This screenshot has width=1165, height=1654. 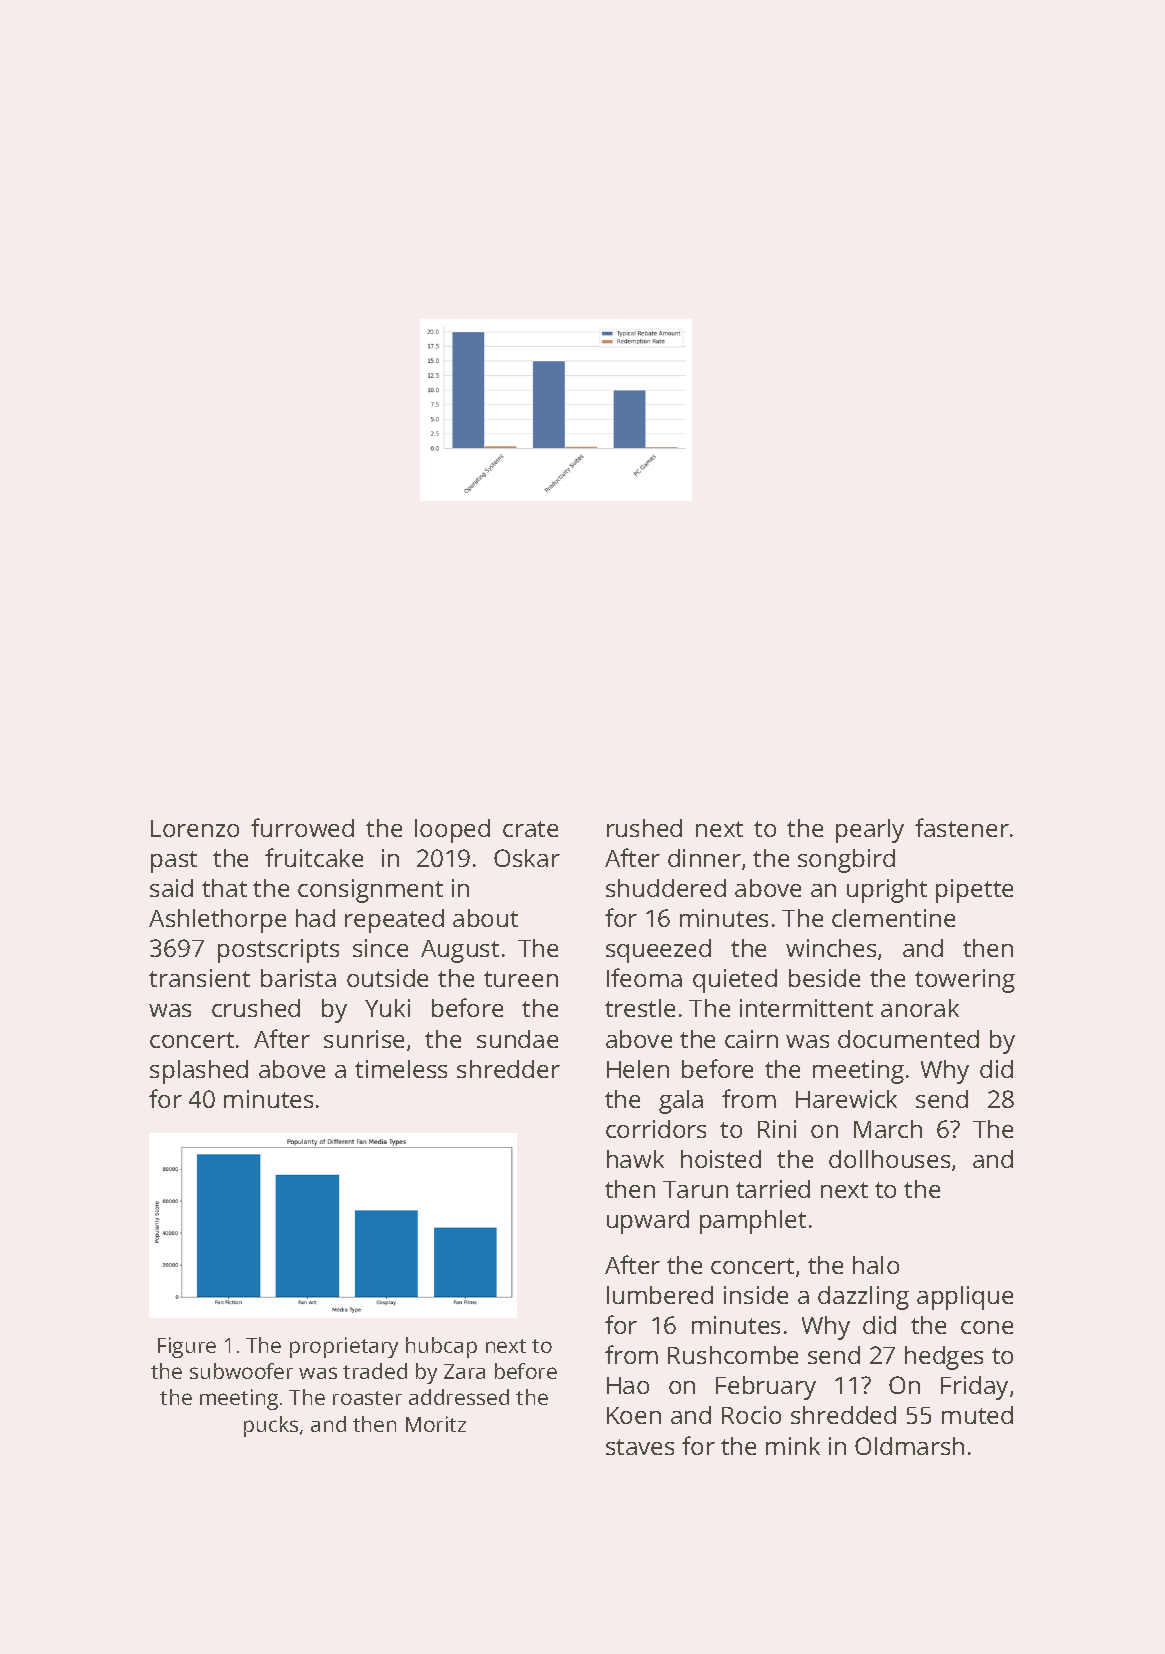 I want to click on furrowed, so click(x=302, y=827).
